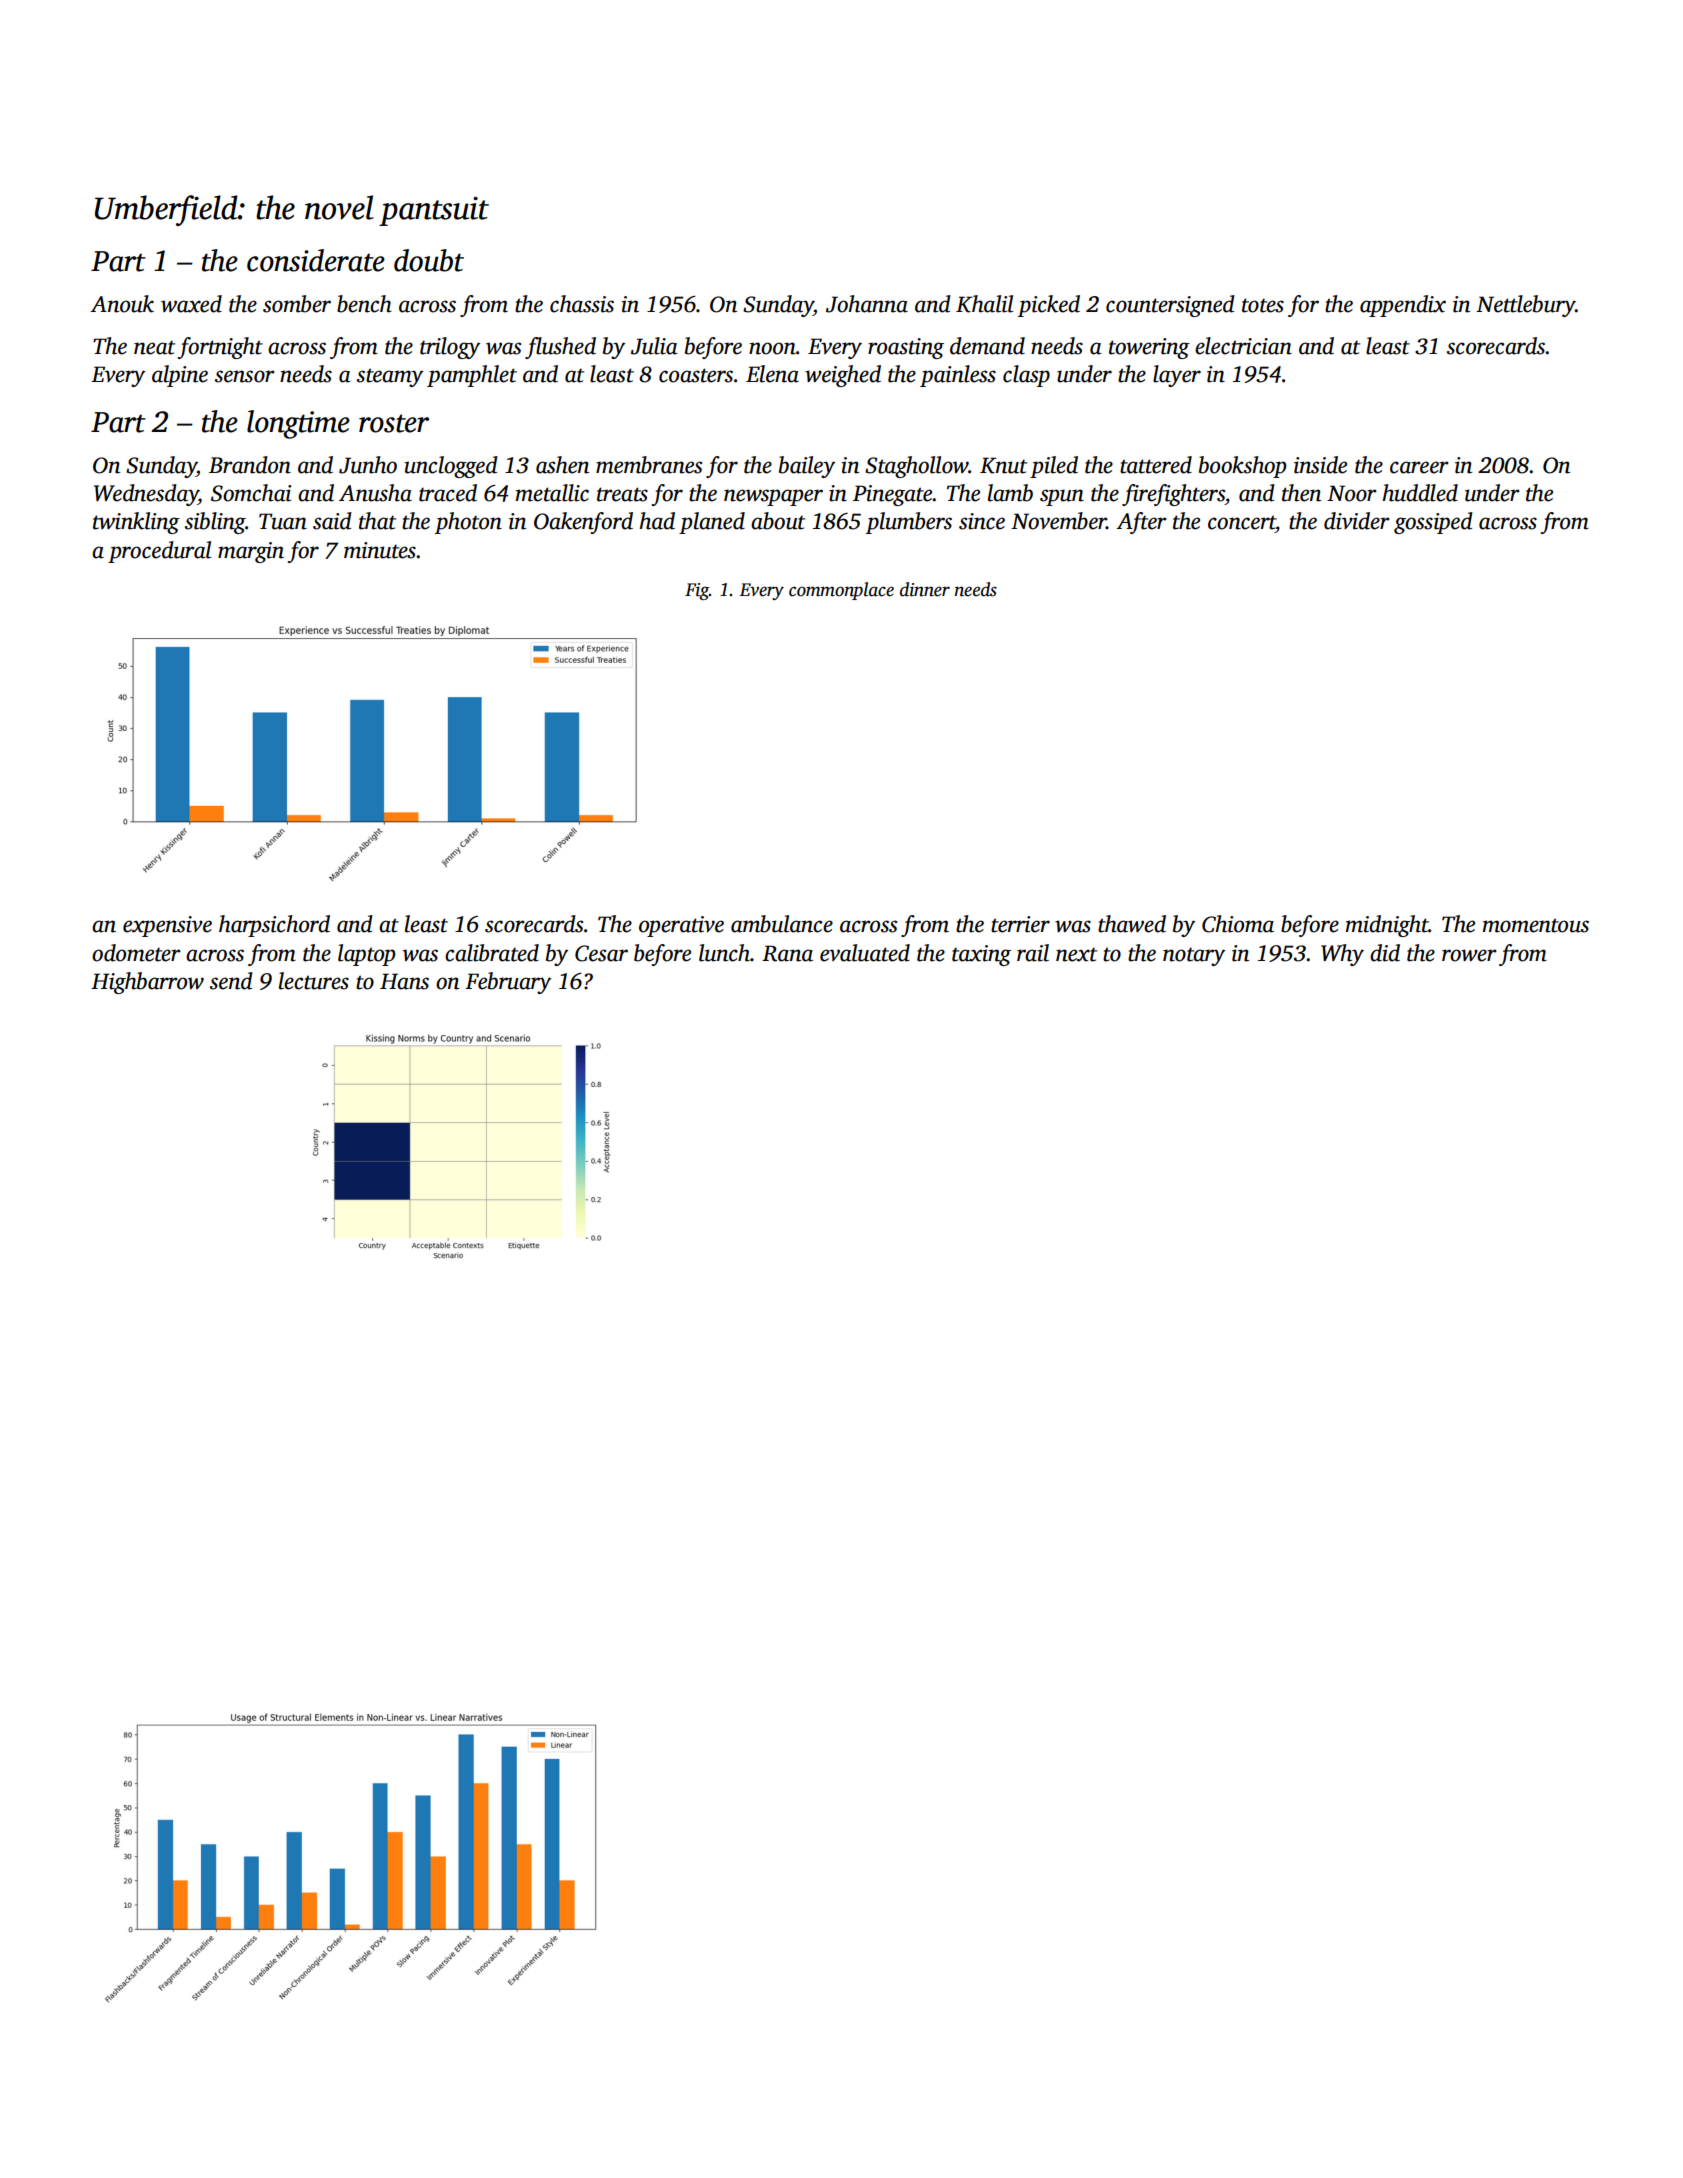 The image size is (1683, 2178). Describe the element at coordinates (681, 926) in the page. I see `operative` at that location.
